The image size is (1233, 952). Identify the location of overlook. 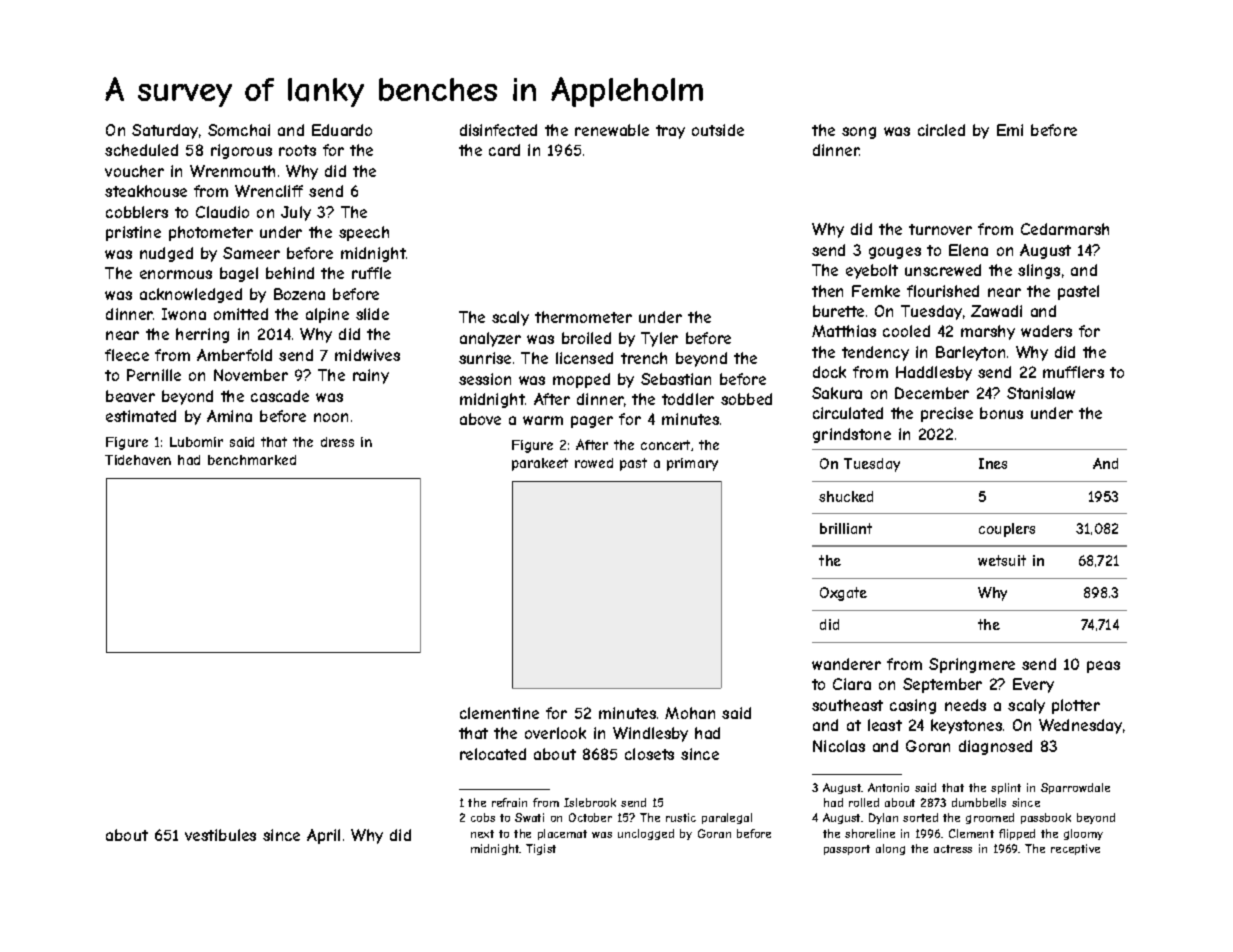
(555, 733).
